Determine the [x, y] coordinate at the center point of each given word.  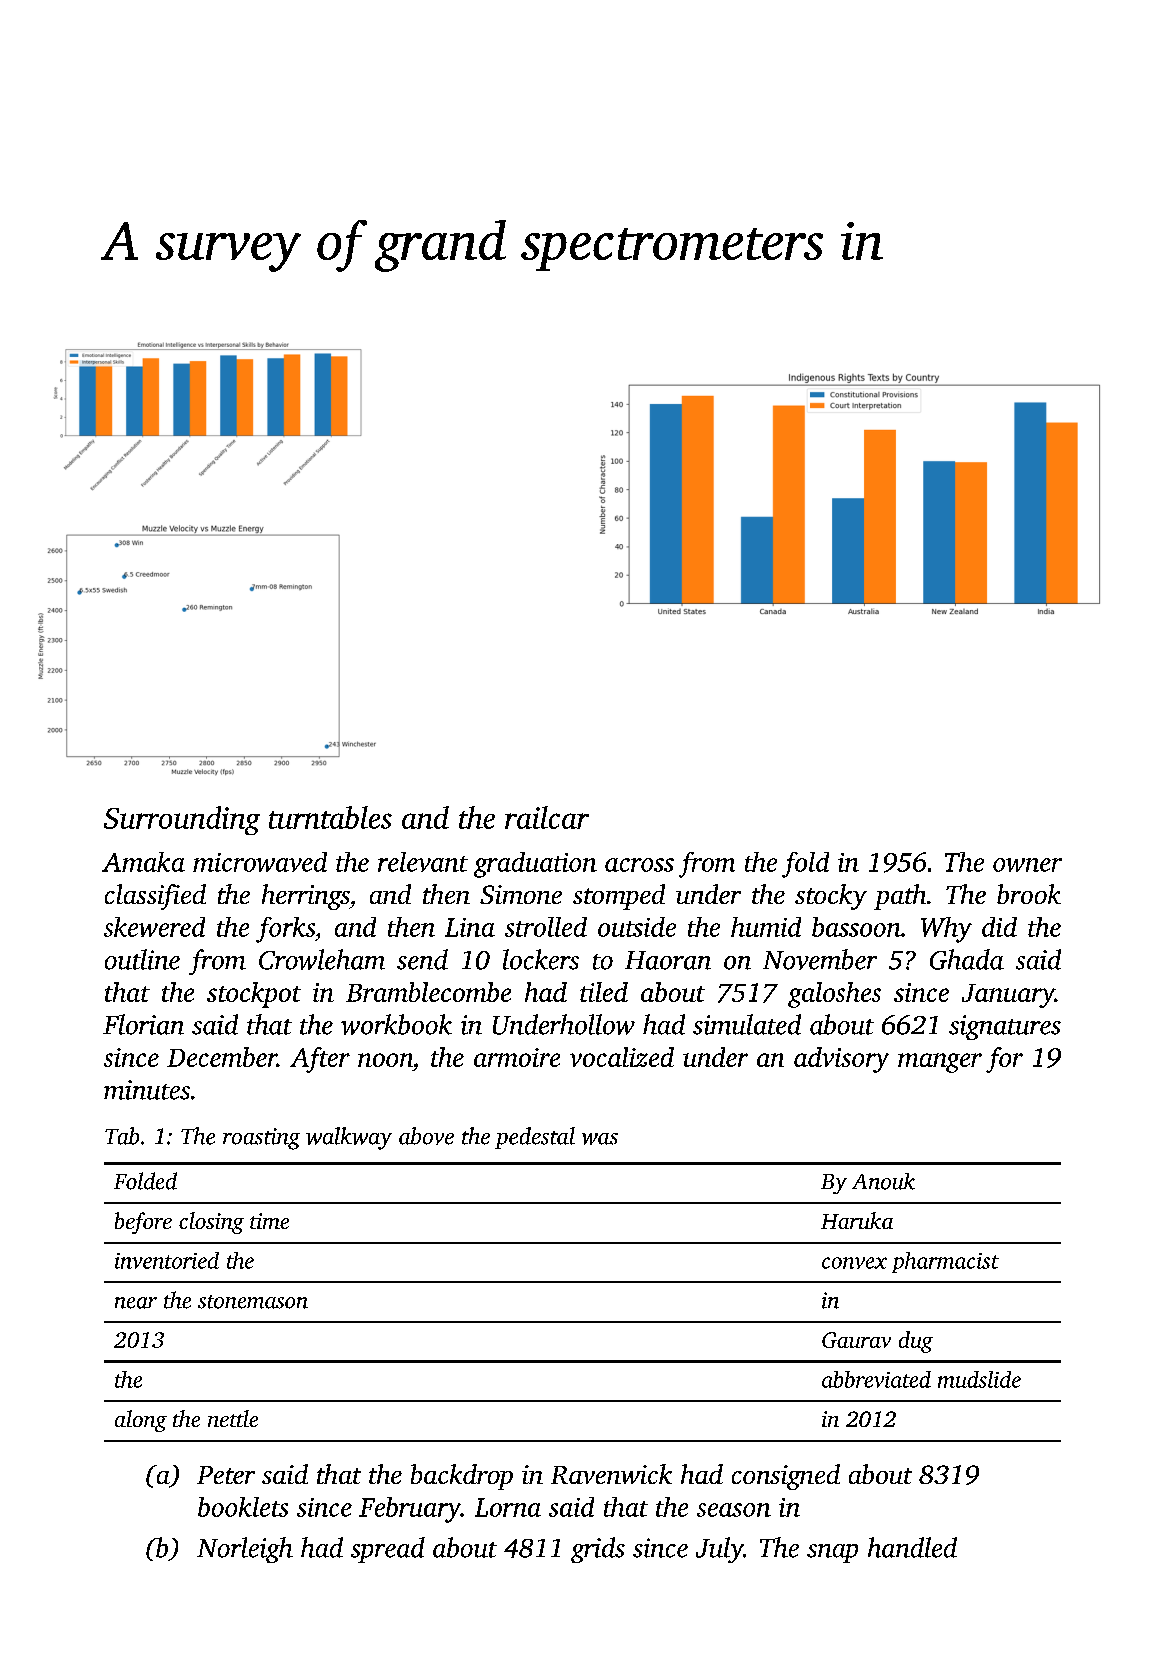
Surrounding [182, 820]
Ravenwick [611, 1474]
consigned [786, 1477]
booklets [243, 1507]
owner [1027, 865]
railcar [547, 817]
